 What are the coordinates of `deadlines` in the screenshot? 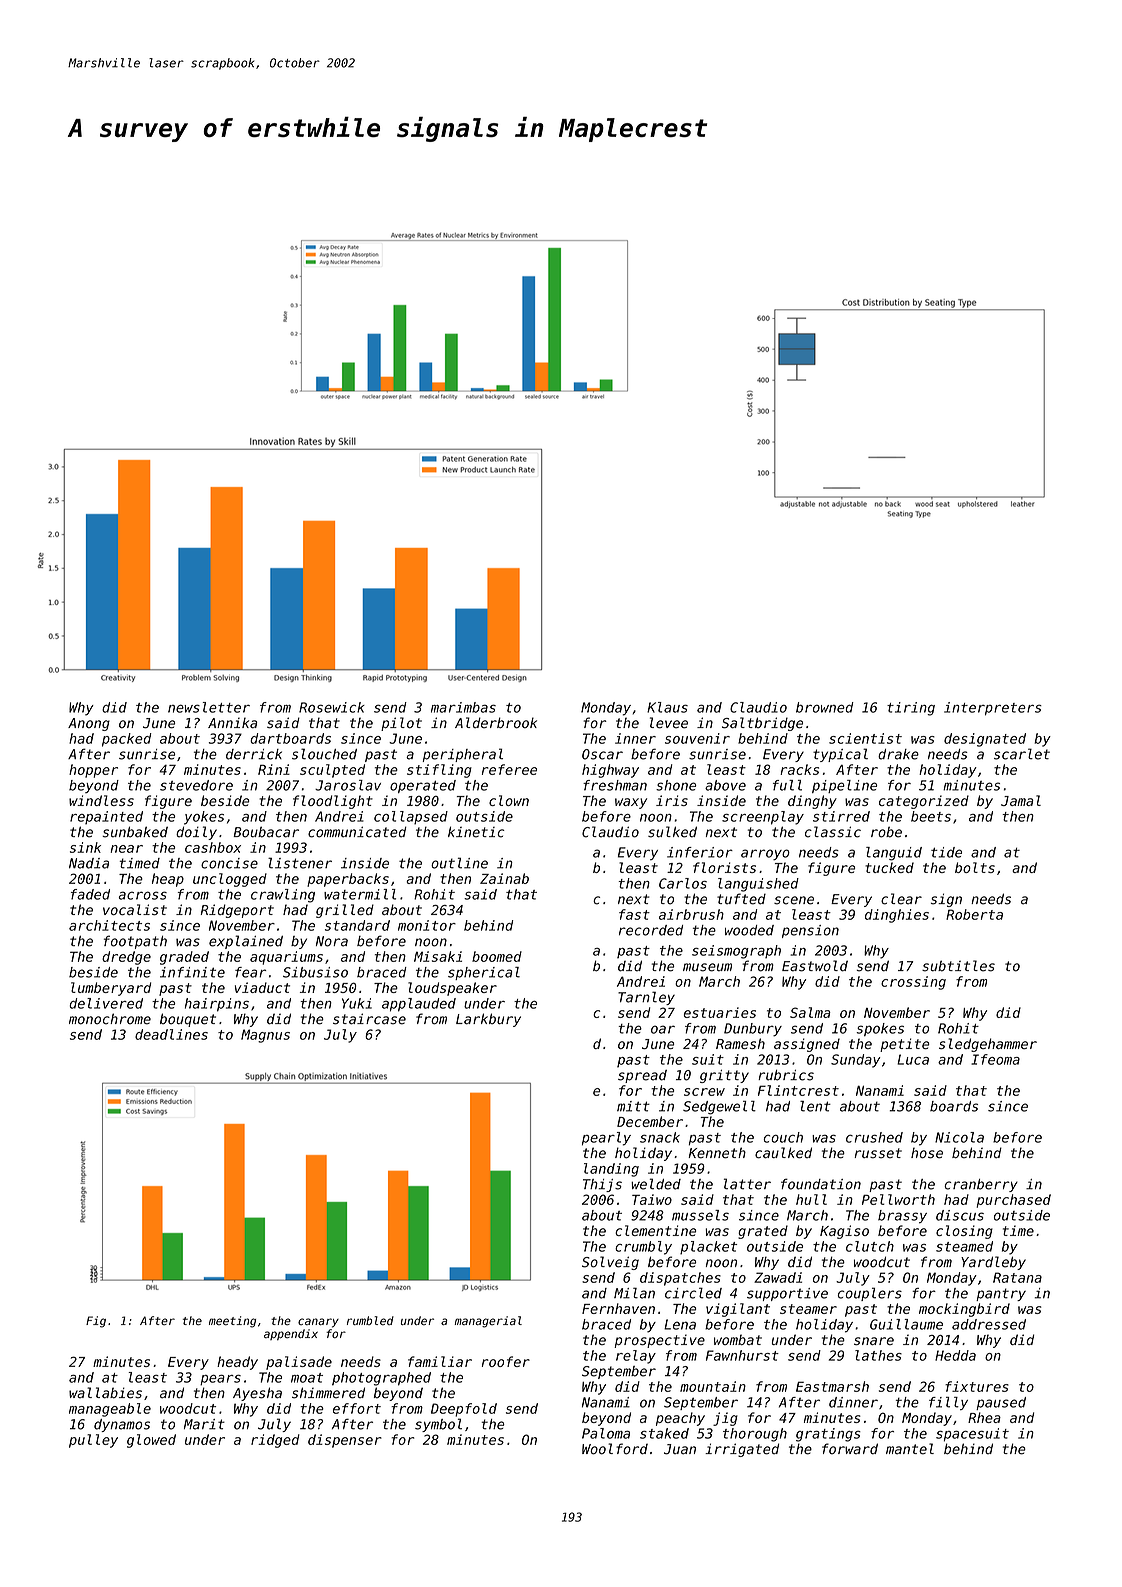 It's located at (171, 1034).
